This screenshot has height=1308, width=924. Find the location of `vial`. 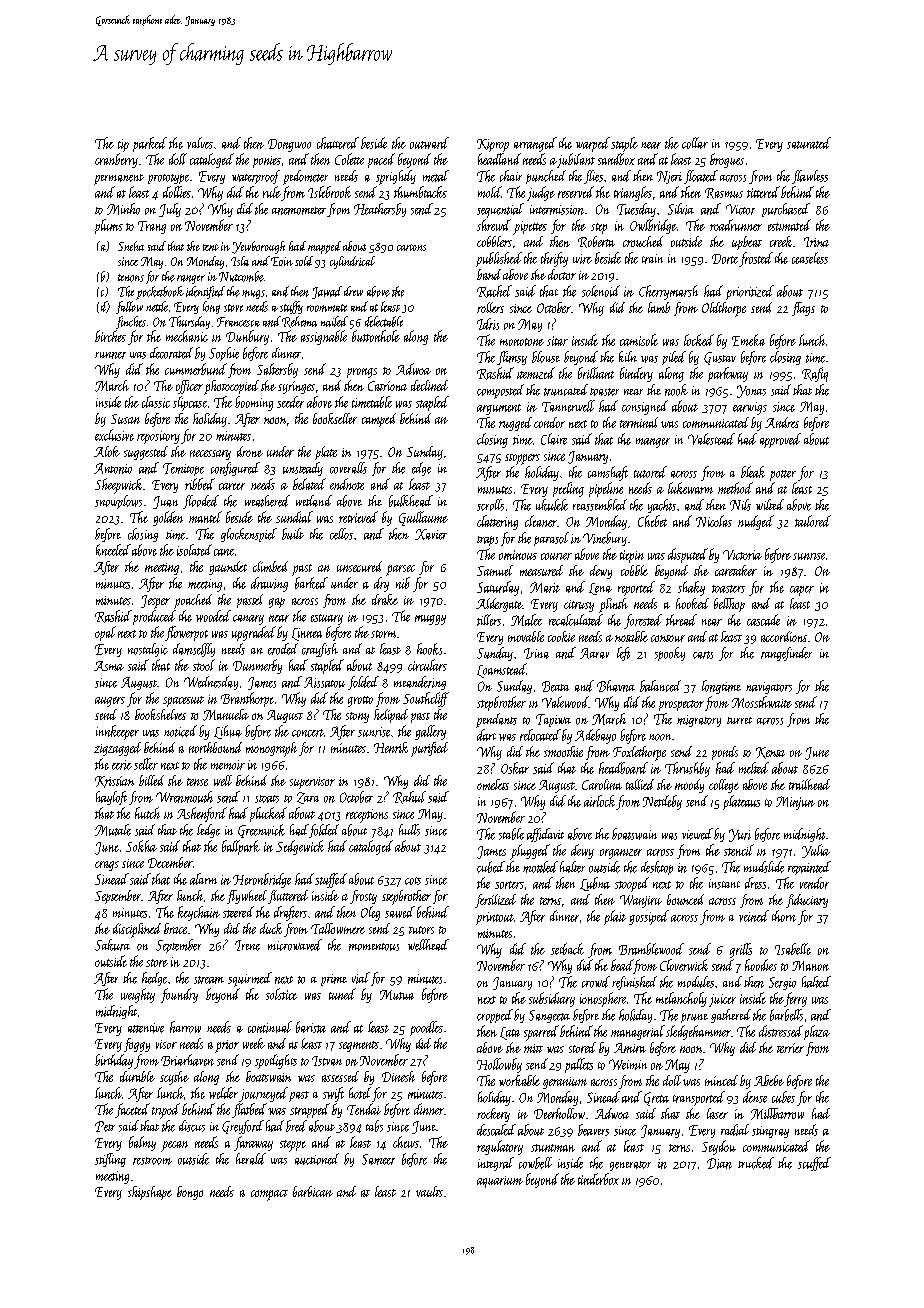

vial is located at coordinates (361, 978).
